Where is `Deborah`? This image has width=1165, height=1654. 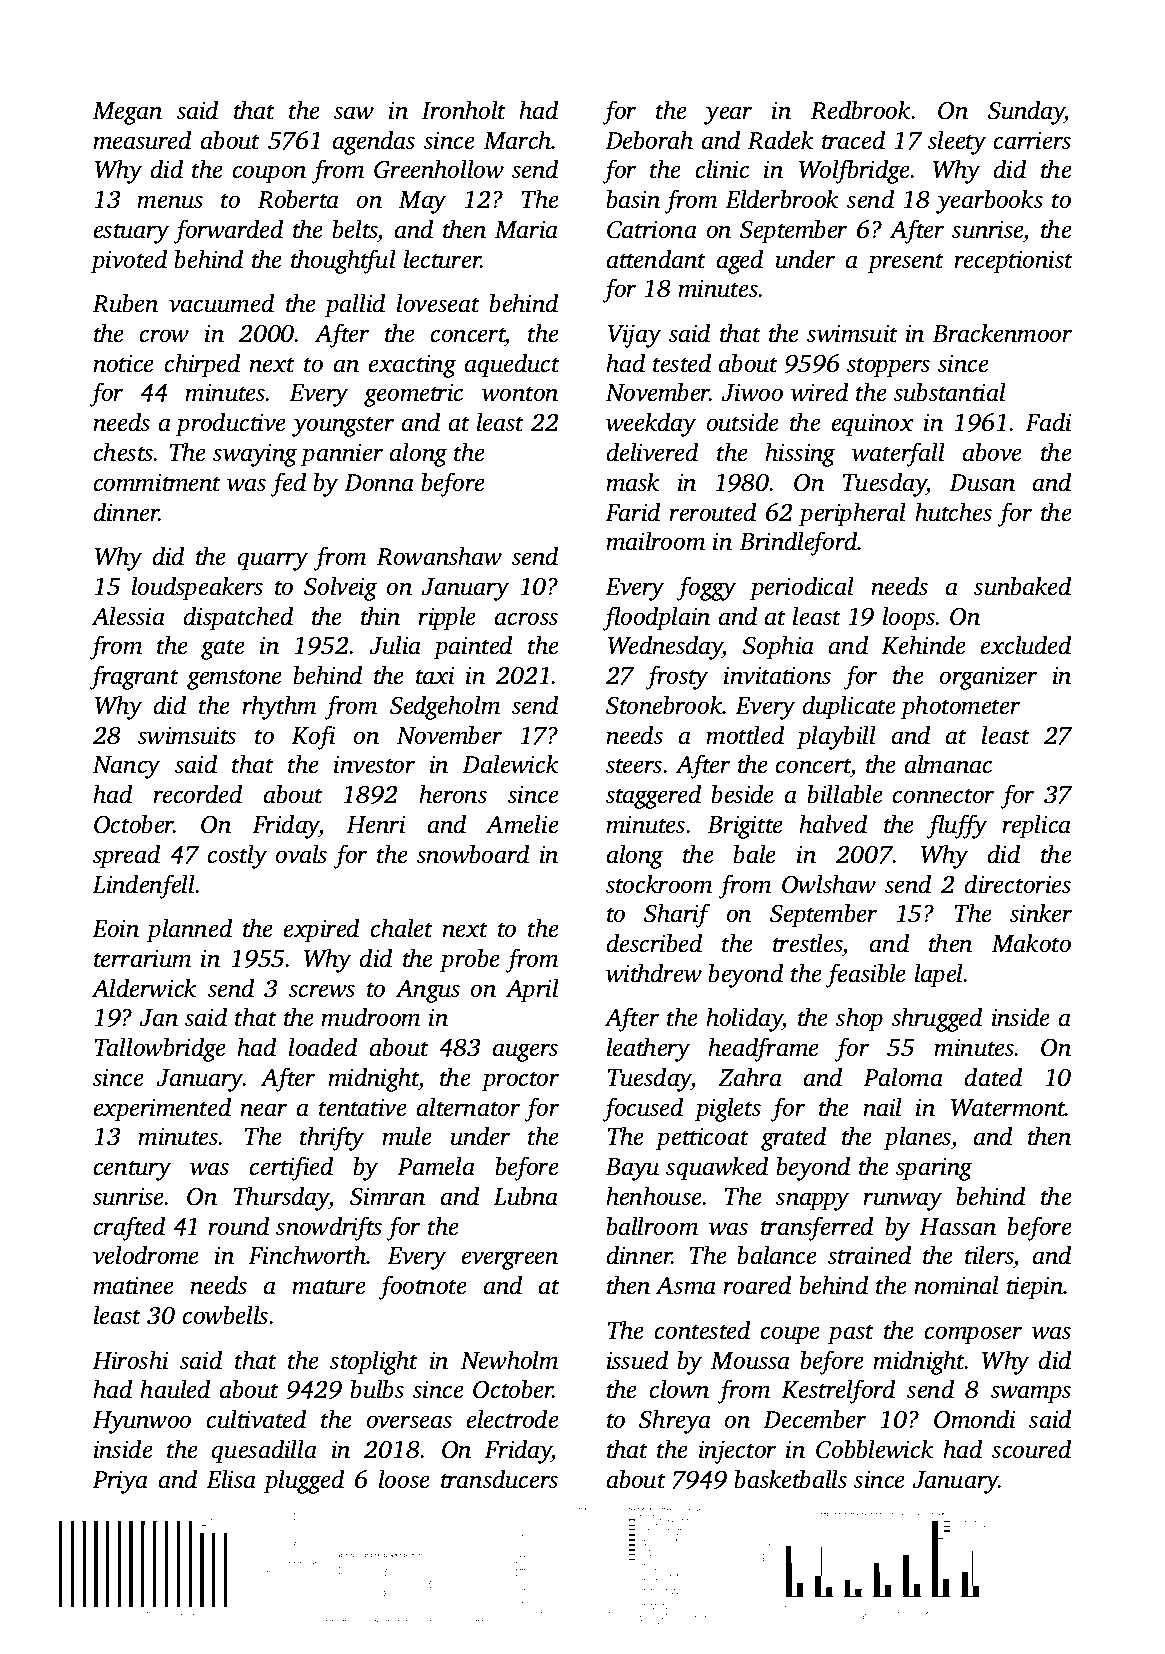 Deborah is located at coordinates (649, 140).
